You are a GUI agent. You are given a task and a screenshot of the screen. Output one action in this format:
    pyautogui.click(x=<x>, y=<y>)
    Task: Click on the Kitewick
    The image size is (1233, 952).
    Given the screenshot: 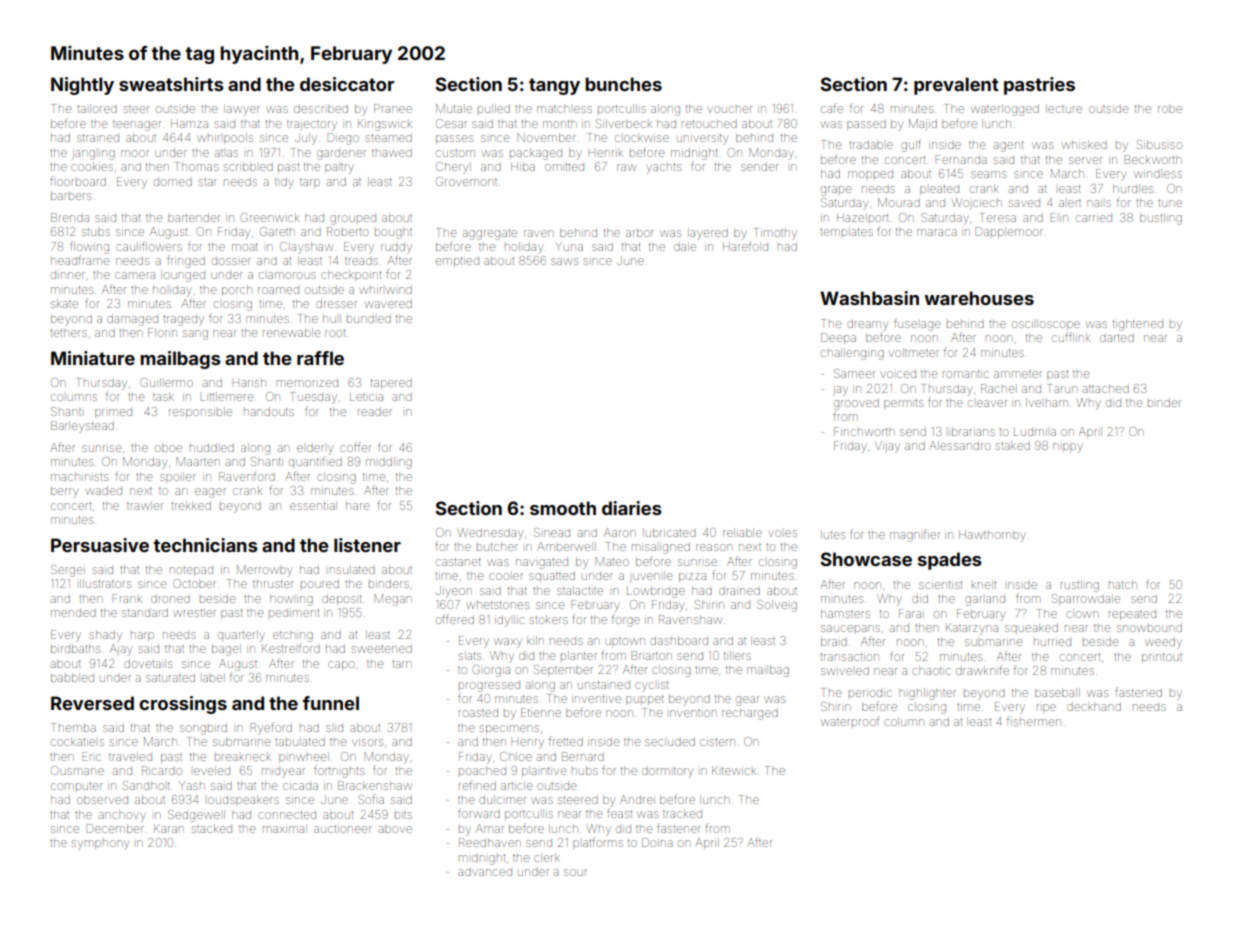 What is the action you would take?
    pyautogui.click(x=734, y=770)
